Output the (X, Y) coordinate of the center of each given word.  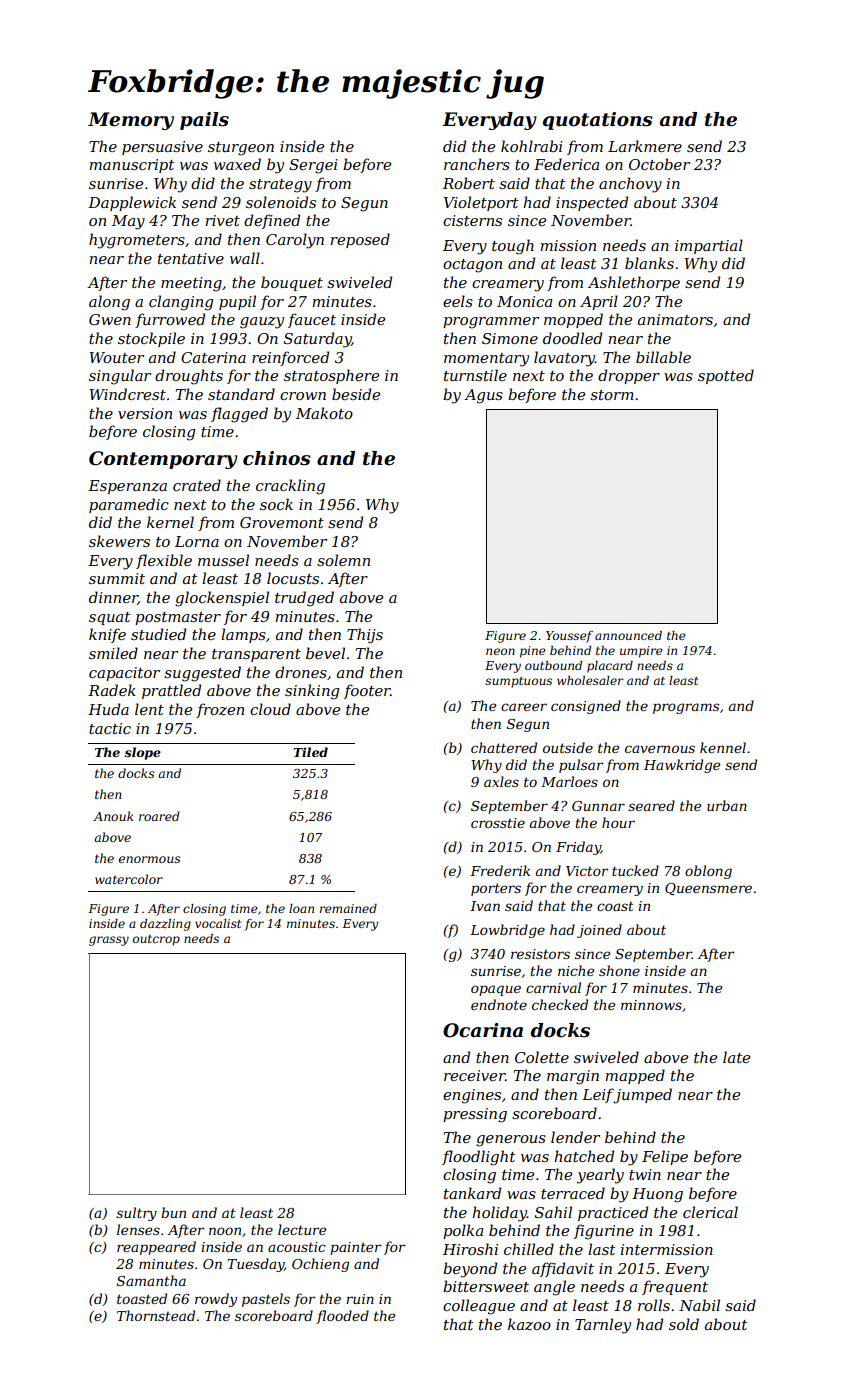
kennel (723, 747)
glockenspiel (222, 599)
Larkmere (645, 146)
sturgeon (241, 149)
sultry (136, 1214)
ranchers (477, 164)
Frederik (500, 870)
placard (610, 667)
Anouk (113, 816)
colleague (479, 1307)
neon (500, 651)
